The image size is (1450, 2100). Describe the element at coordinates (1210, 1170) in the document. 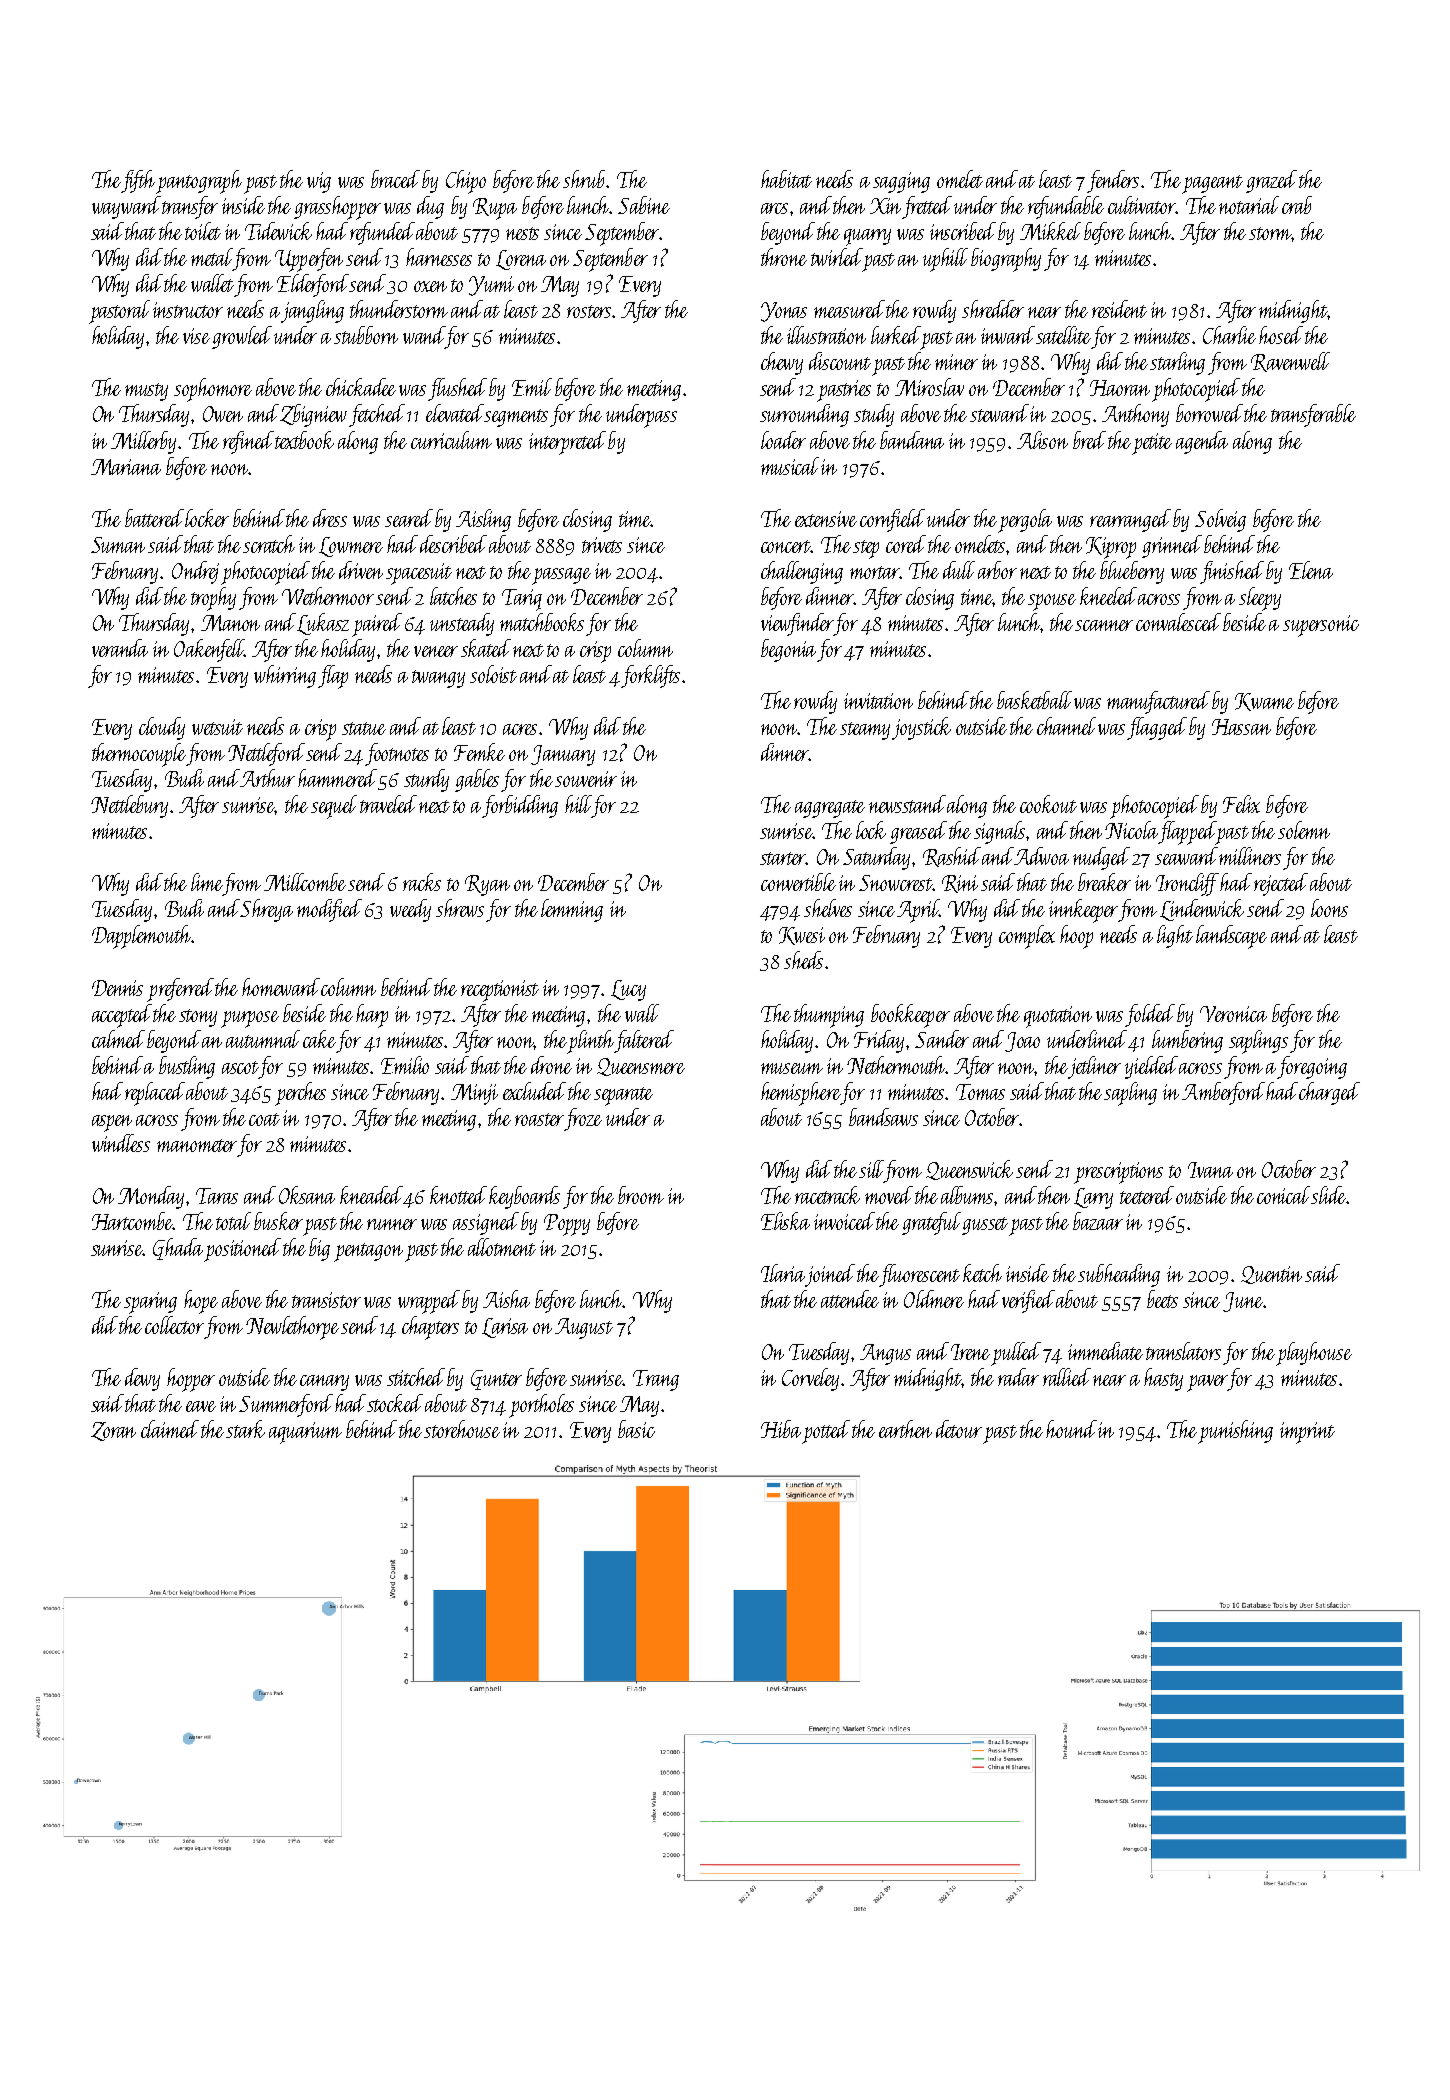

I see `Ivana` at that location.
